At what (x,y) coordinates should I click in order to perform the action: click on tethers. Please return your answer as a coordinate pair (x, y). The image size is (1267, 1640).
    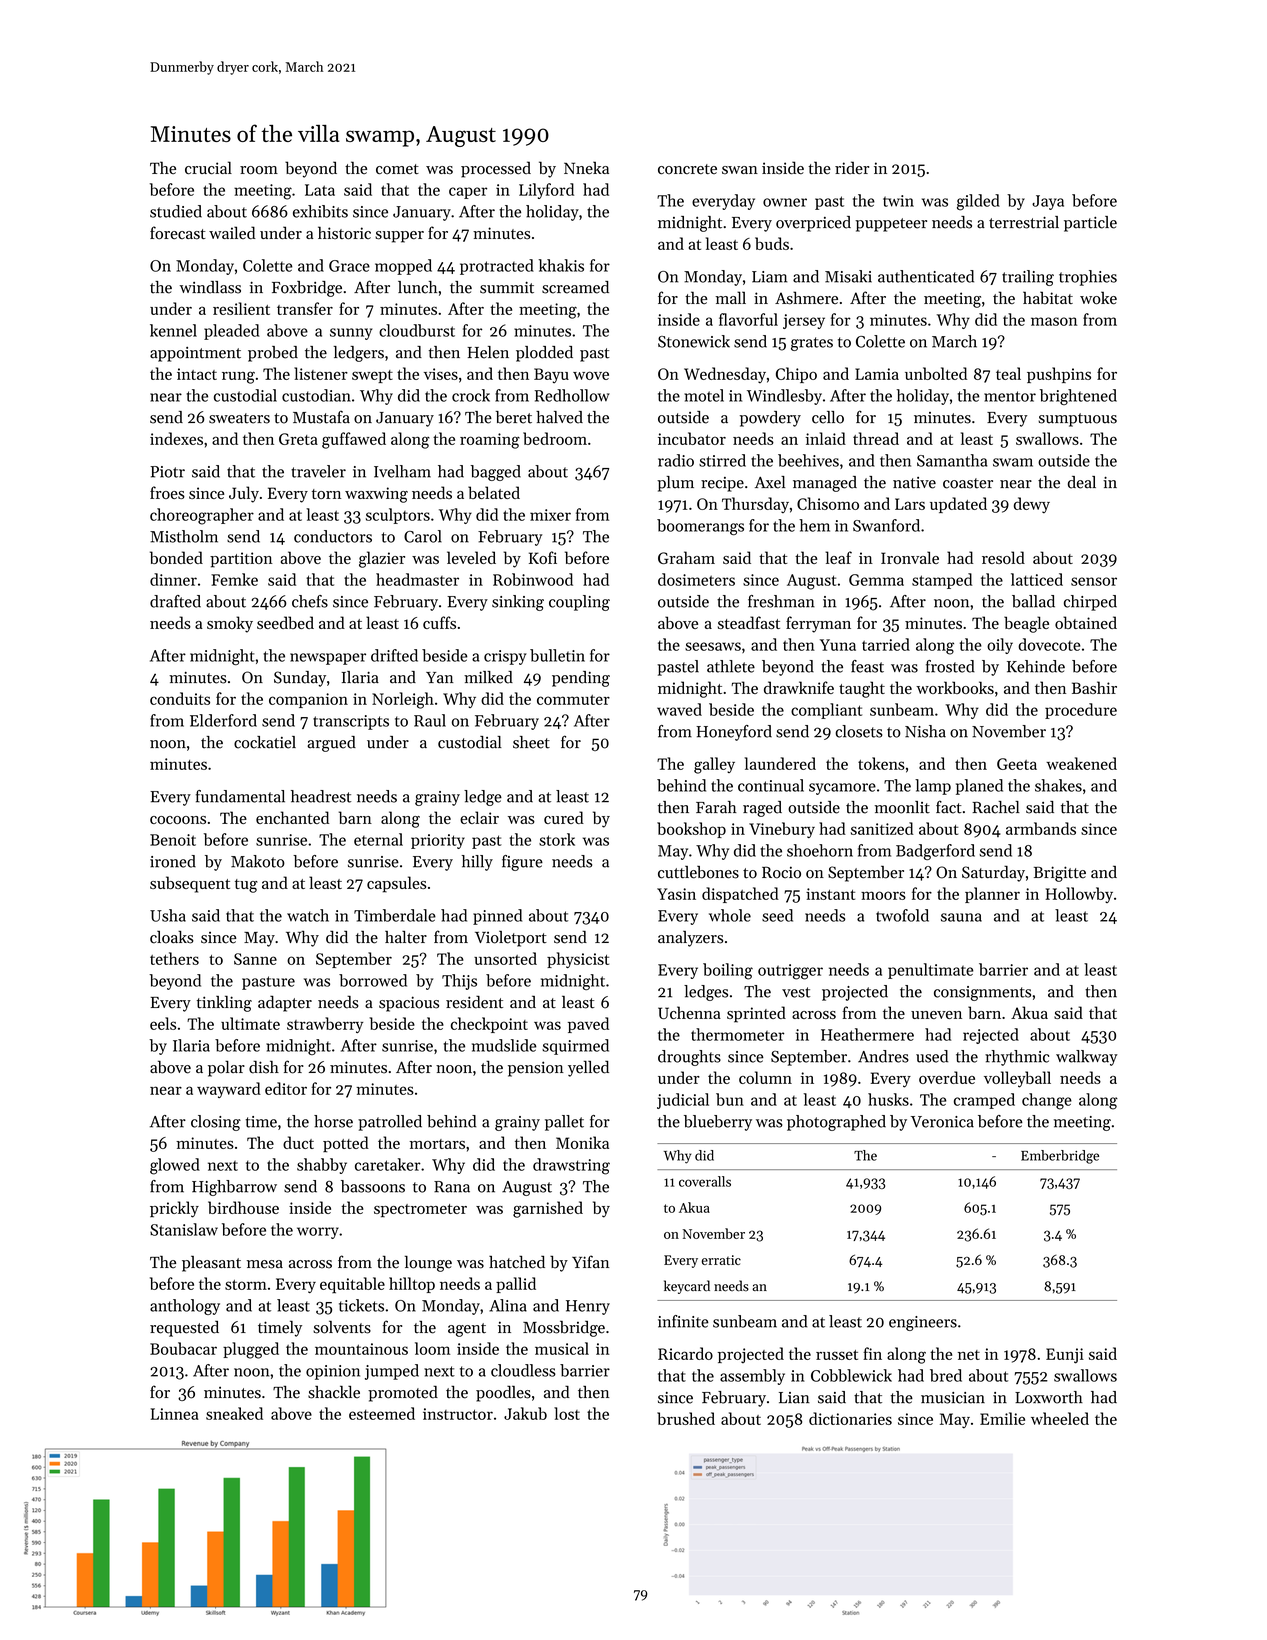
    Looking at the image, I should click on (174, 958).
